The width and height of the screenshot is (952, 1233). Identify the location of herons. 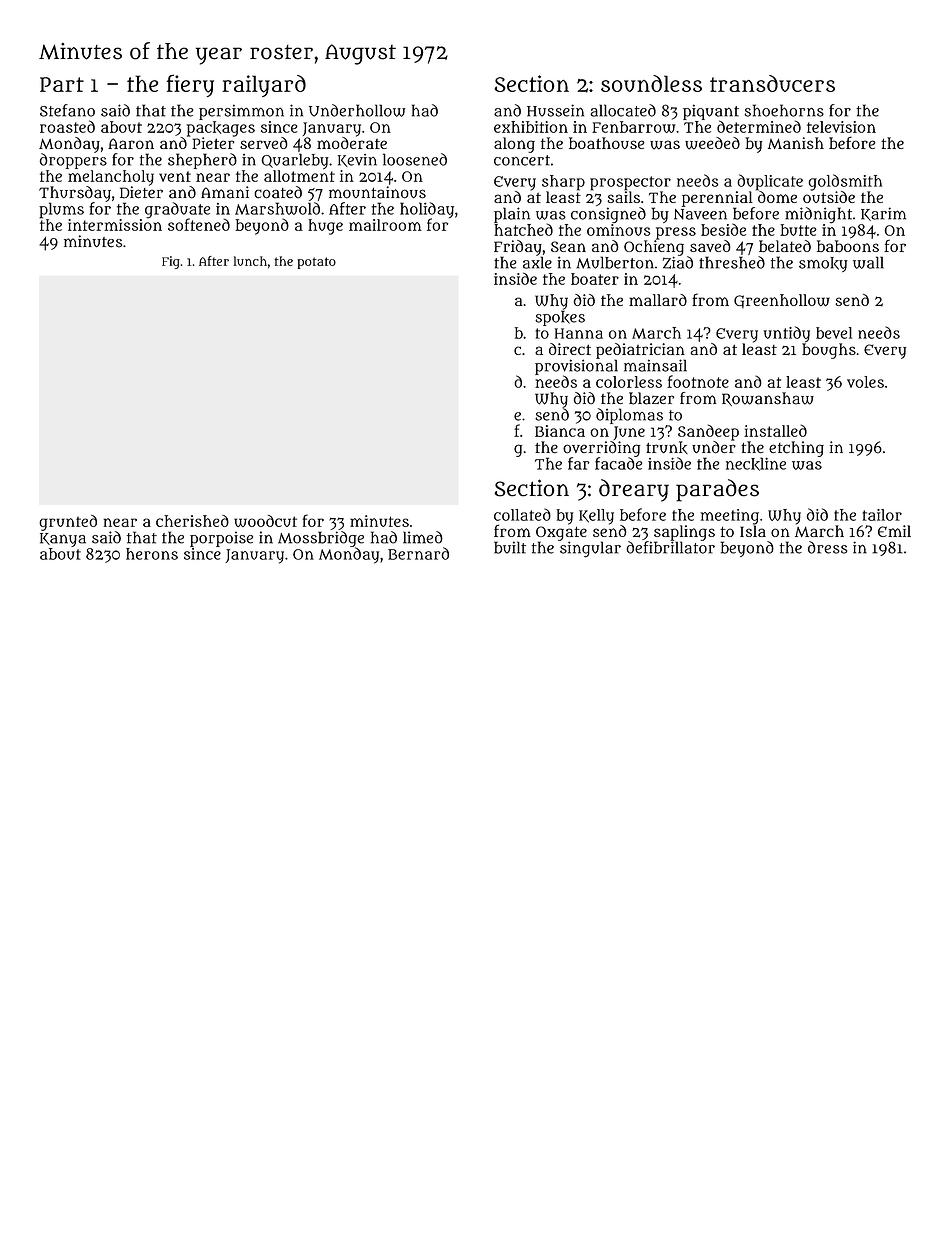
(152, 554).
